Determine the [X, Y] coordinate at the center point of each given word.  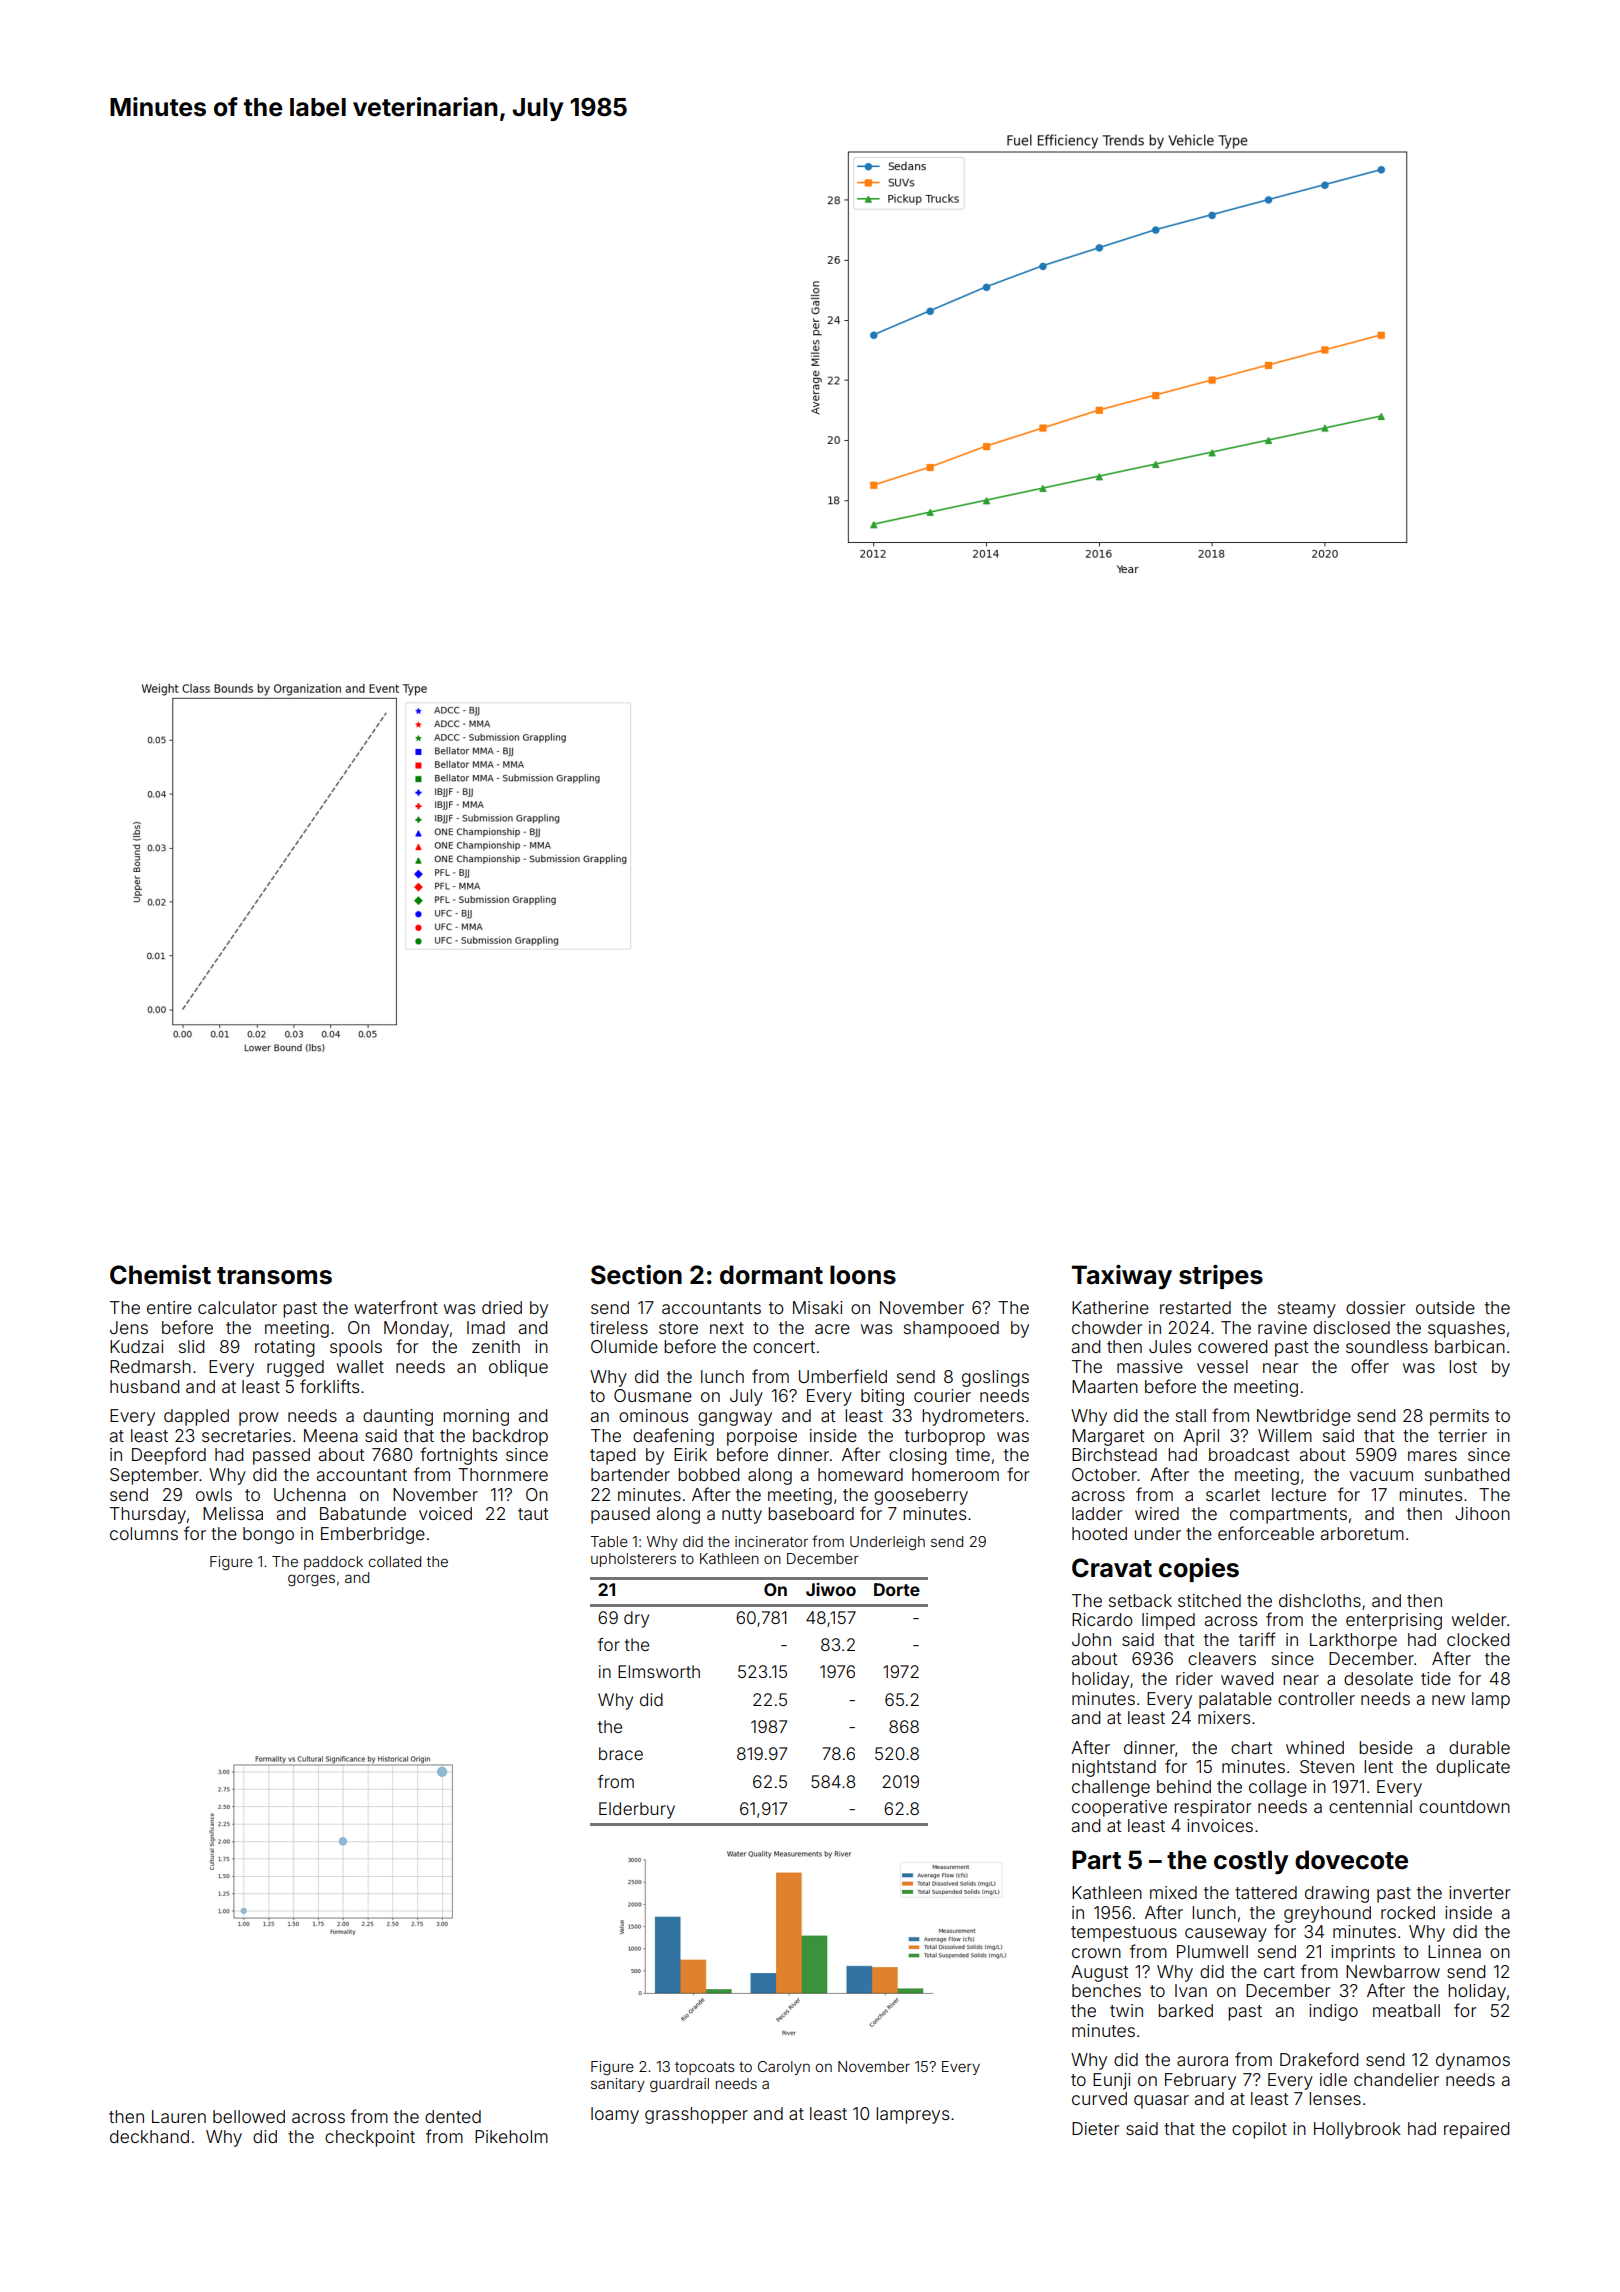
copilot [1259, 2130]
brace [621, 1753]
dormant [771, 1275]
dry [636, 1619]
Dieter [1096, 2128]
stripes [1221, 1277]
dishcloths [1320, 1600]
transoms [274, 1276]
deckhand [149, 2136]
